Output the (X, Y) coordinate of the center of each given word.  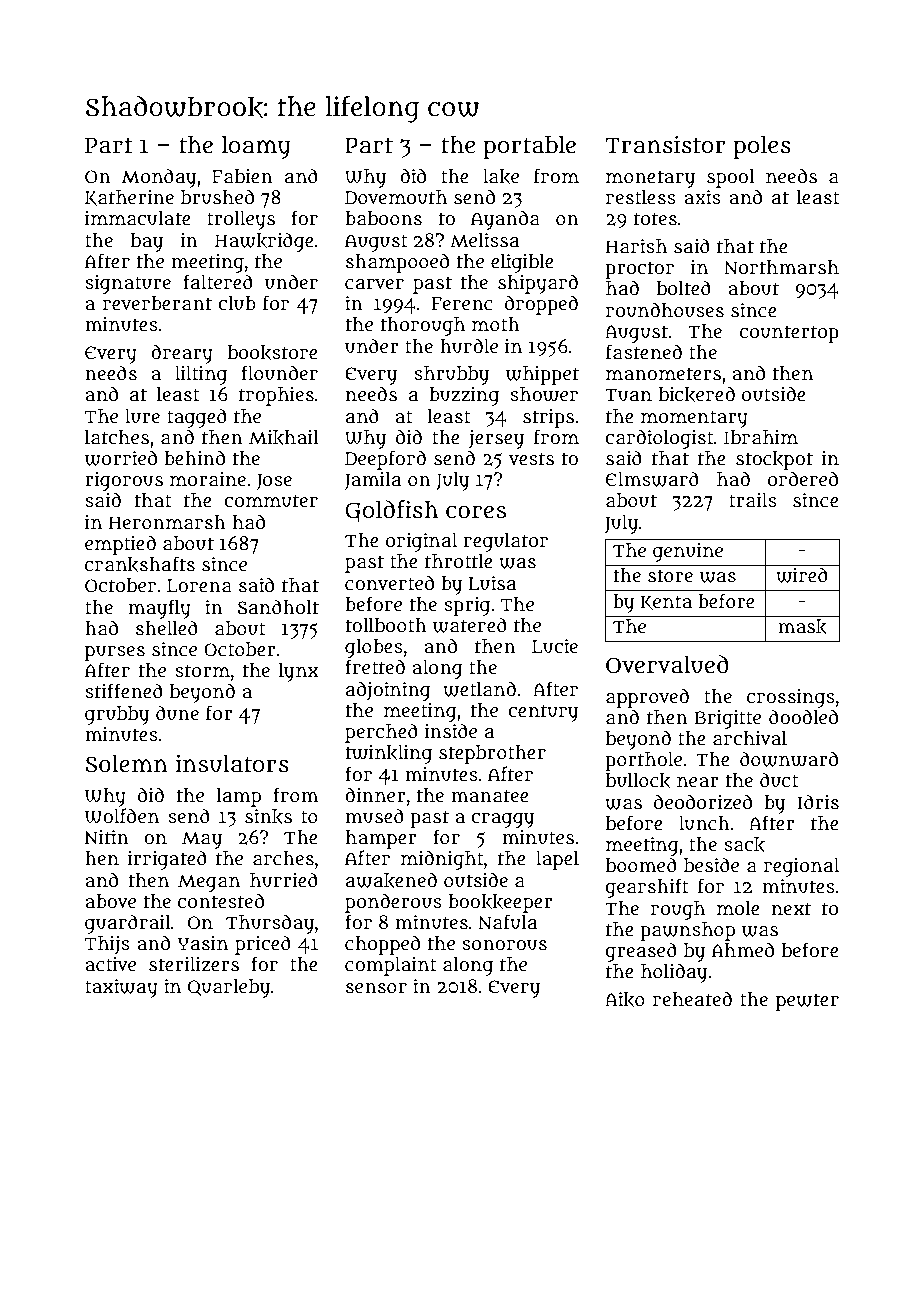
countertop (789, 334)
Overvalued (667, 664)
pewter (807, 1002)
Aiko (625, 1000)
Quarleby (229, 988)
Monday (159, 178)
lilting (201, 375)
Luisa (492, 583)
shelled (167, 628)
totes (655, 219)
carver (374, 284)
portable (529, 147)
